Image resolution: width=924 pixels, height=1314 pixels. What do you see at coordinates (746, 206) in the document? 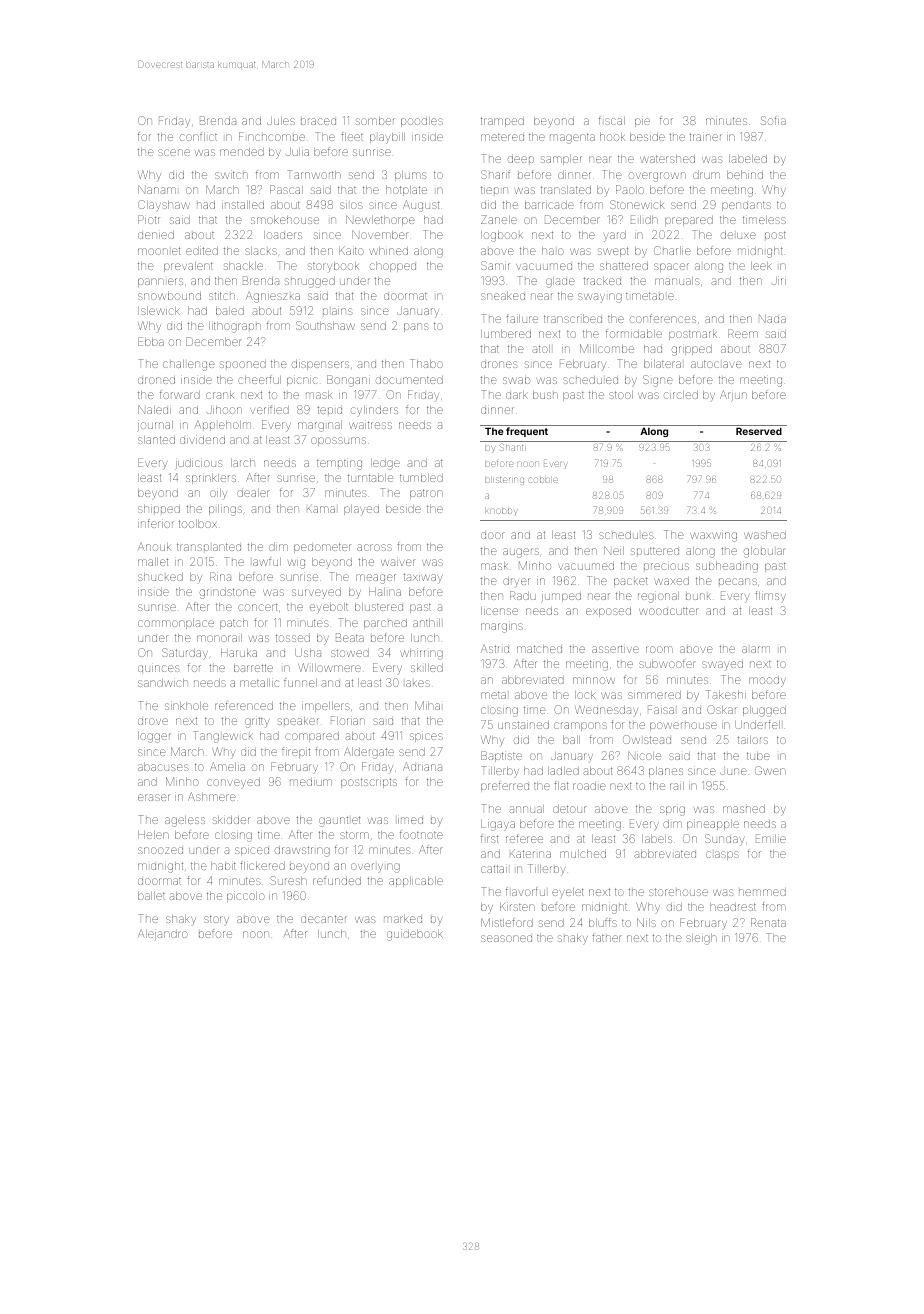
I see `pendants` at bounding box center [746, 206].
